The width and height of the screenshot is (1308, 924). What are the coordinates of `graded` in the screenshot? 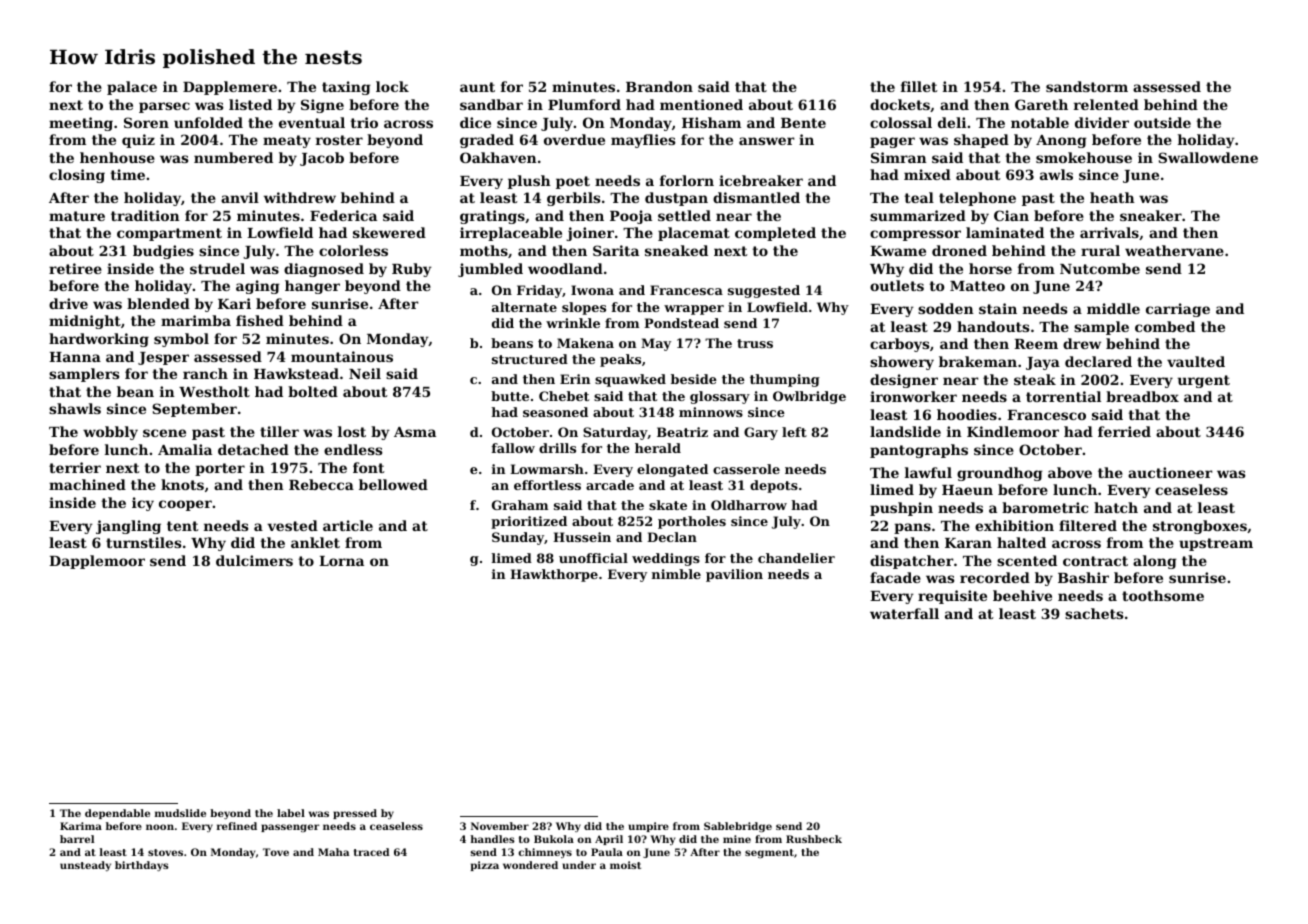 It's located at (487, 141).
